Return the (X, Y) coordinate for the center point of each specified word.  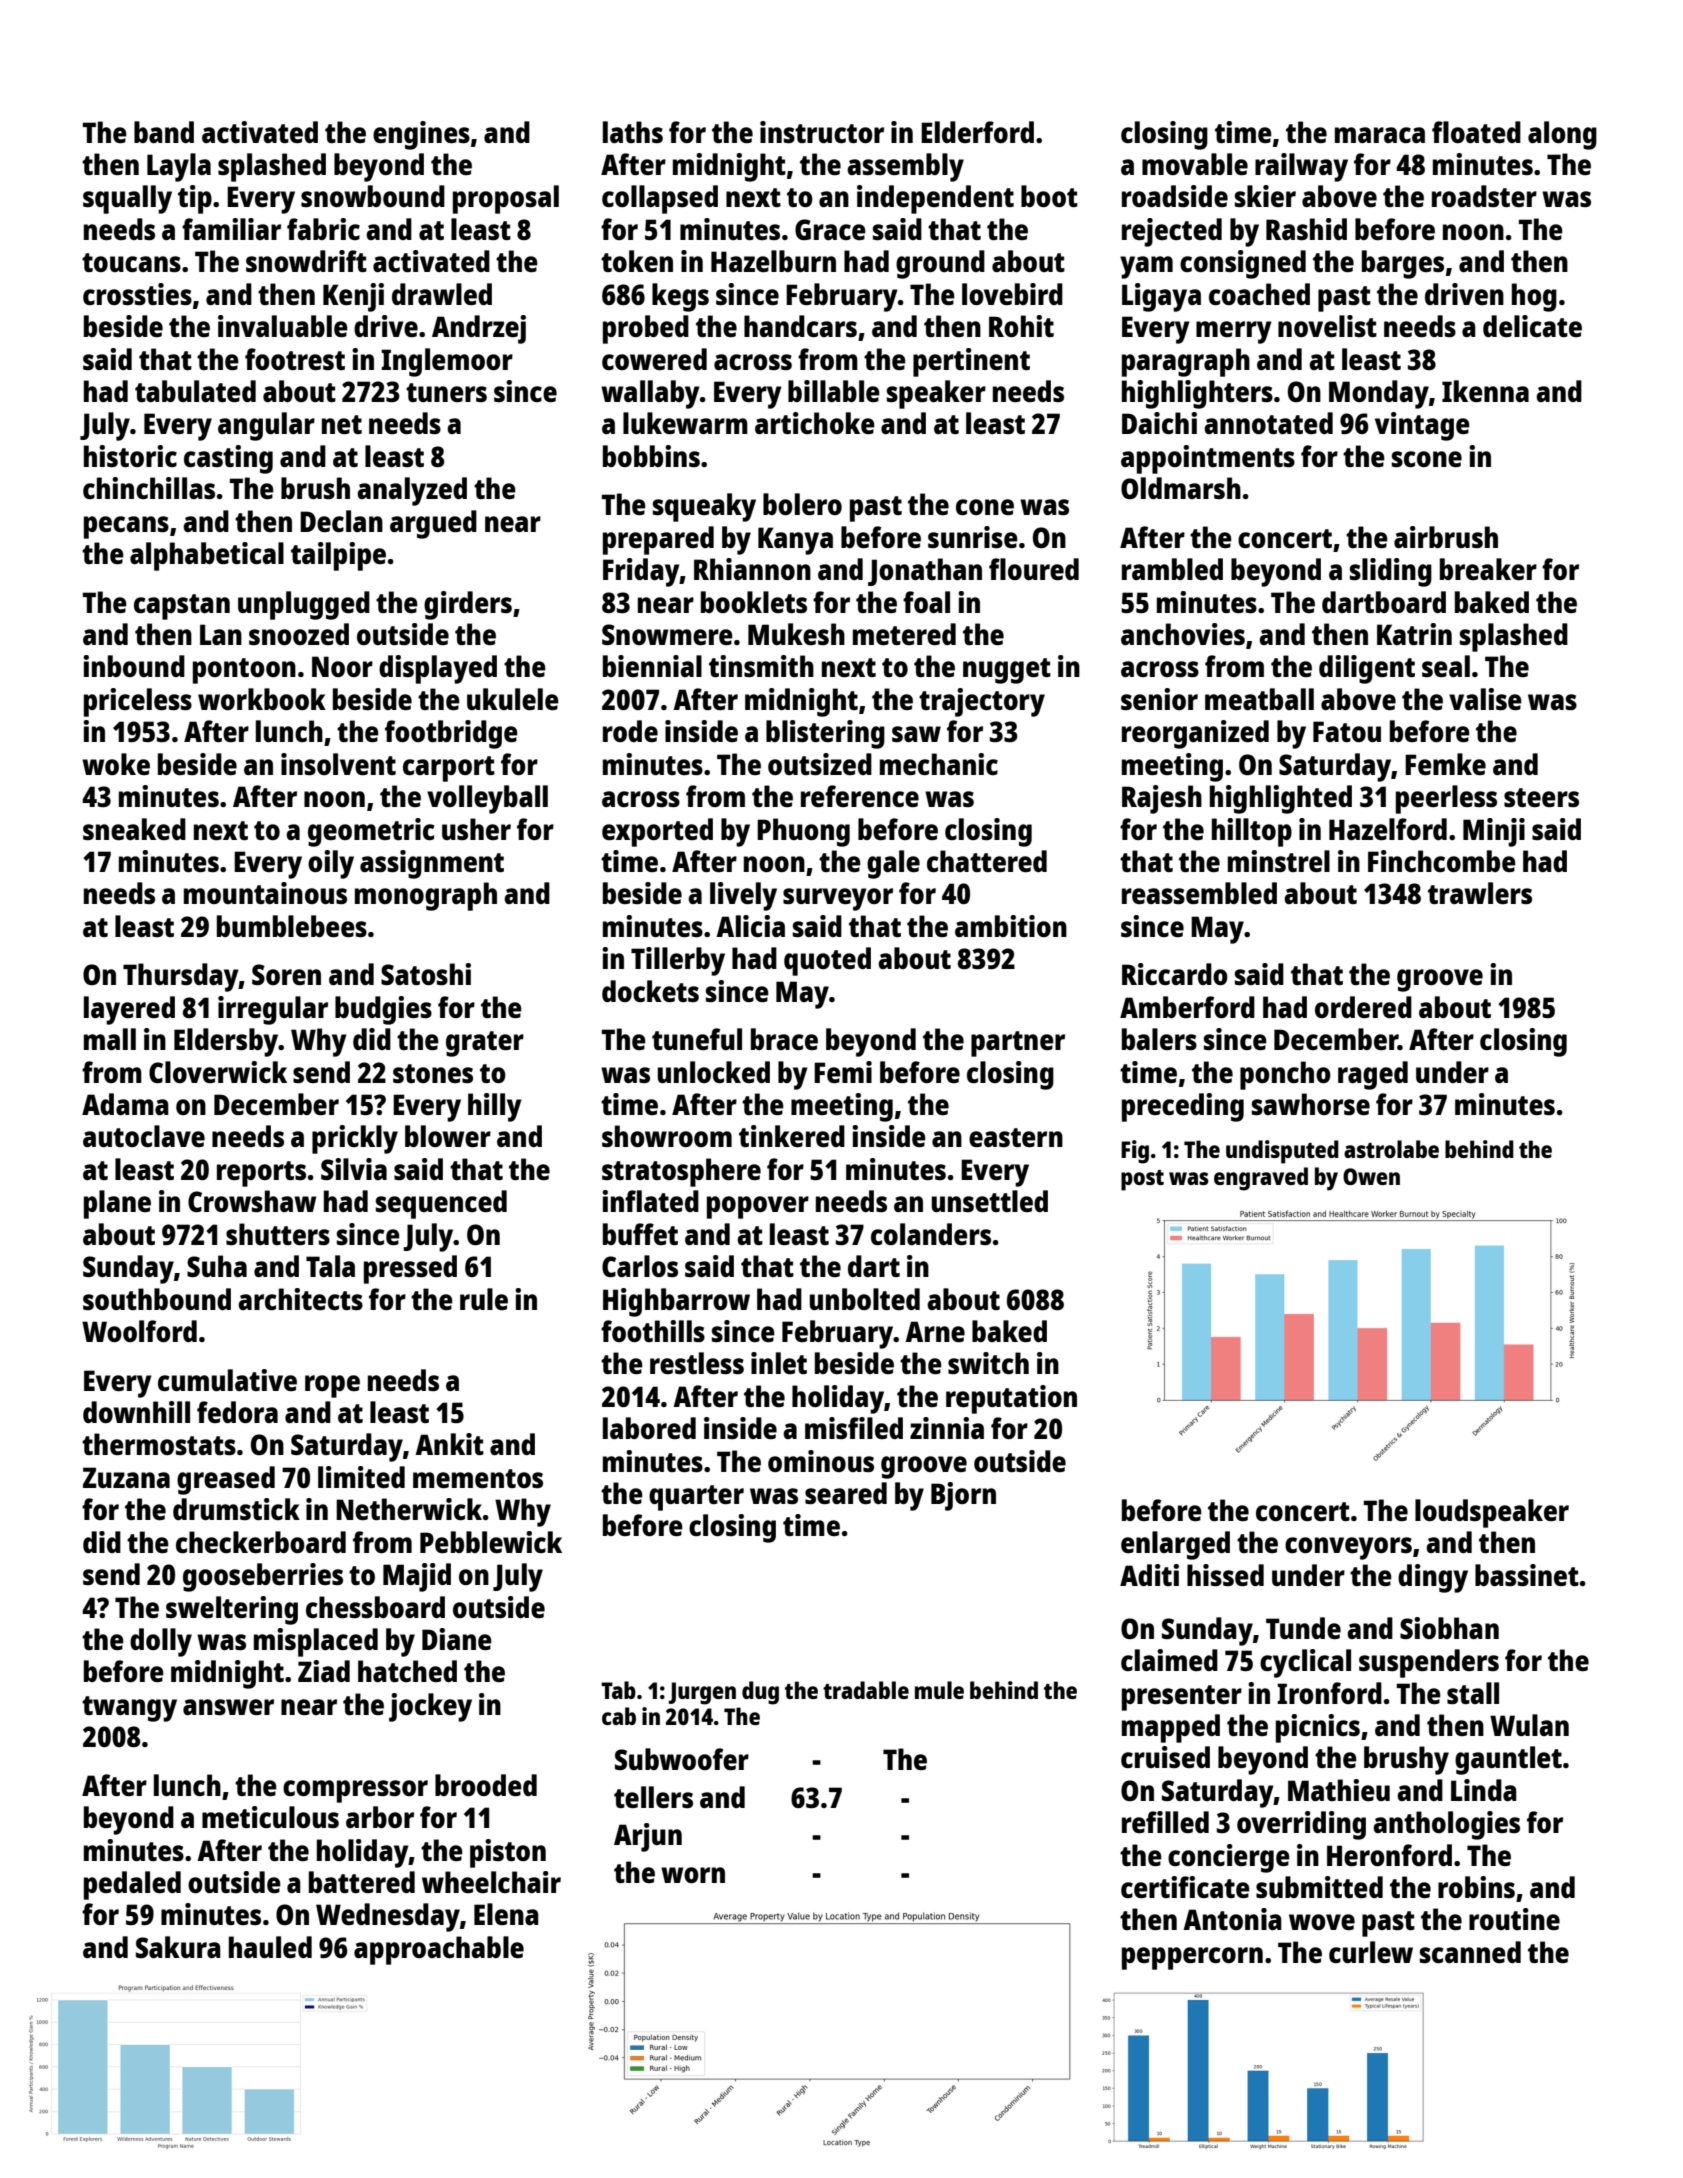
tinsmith (761, 666)
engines (421, 135)
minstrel (1279, 861)
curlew (1371, 1952)
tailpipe (338, 556)
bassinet (1527, 1575)
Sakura (178, 1947)
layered (129, 1010)
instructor (822, 132)
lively (743, 896)
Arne (935, 1331)
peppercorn (1192, 1958)
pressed (410, 1269)
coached (1259, 294)
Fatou (1347, 731)
